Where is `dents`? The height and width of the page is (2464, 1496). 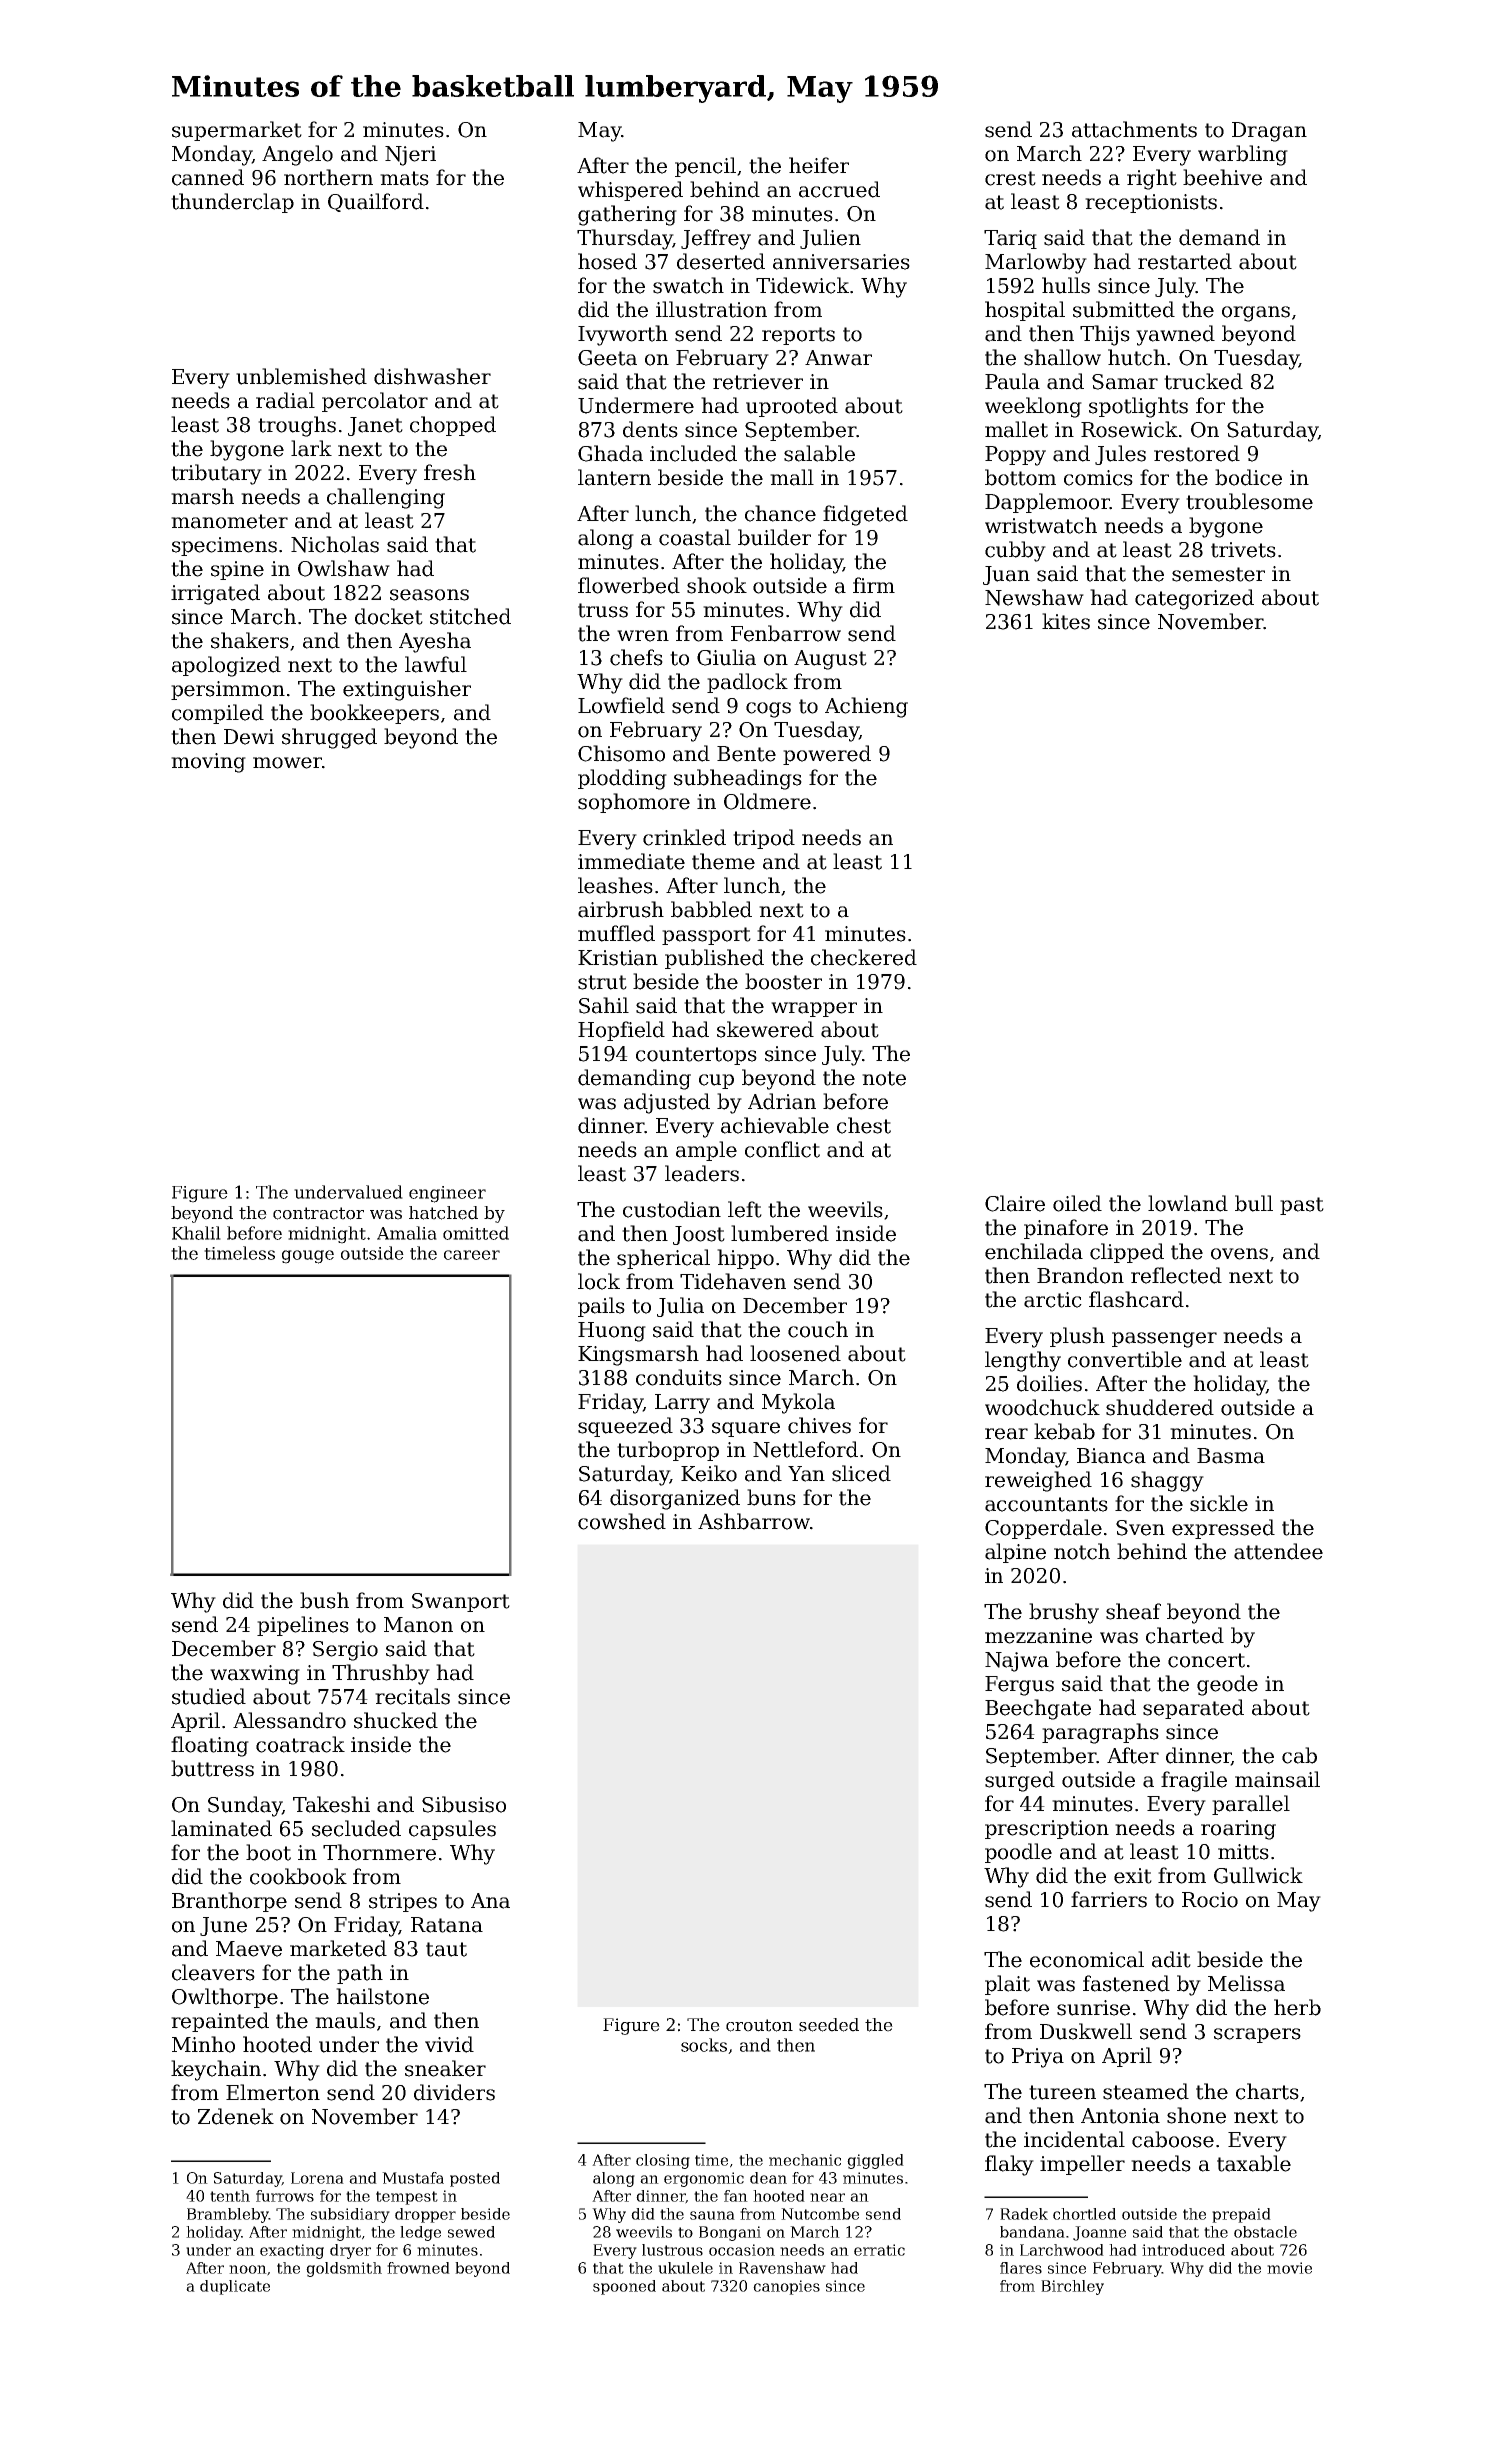 dents is located at coordinates (650, 429).
